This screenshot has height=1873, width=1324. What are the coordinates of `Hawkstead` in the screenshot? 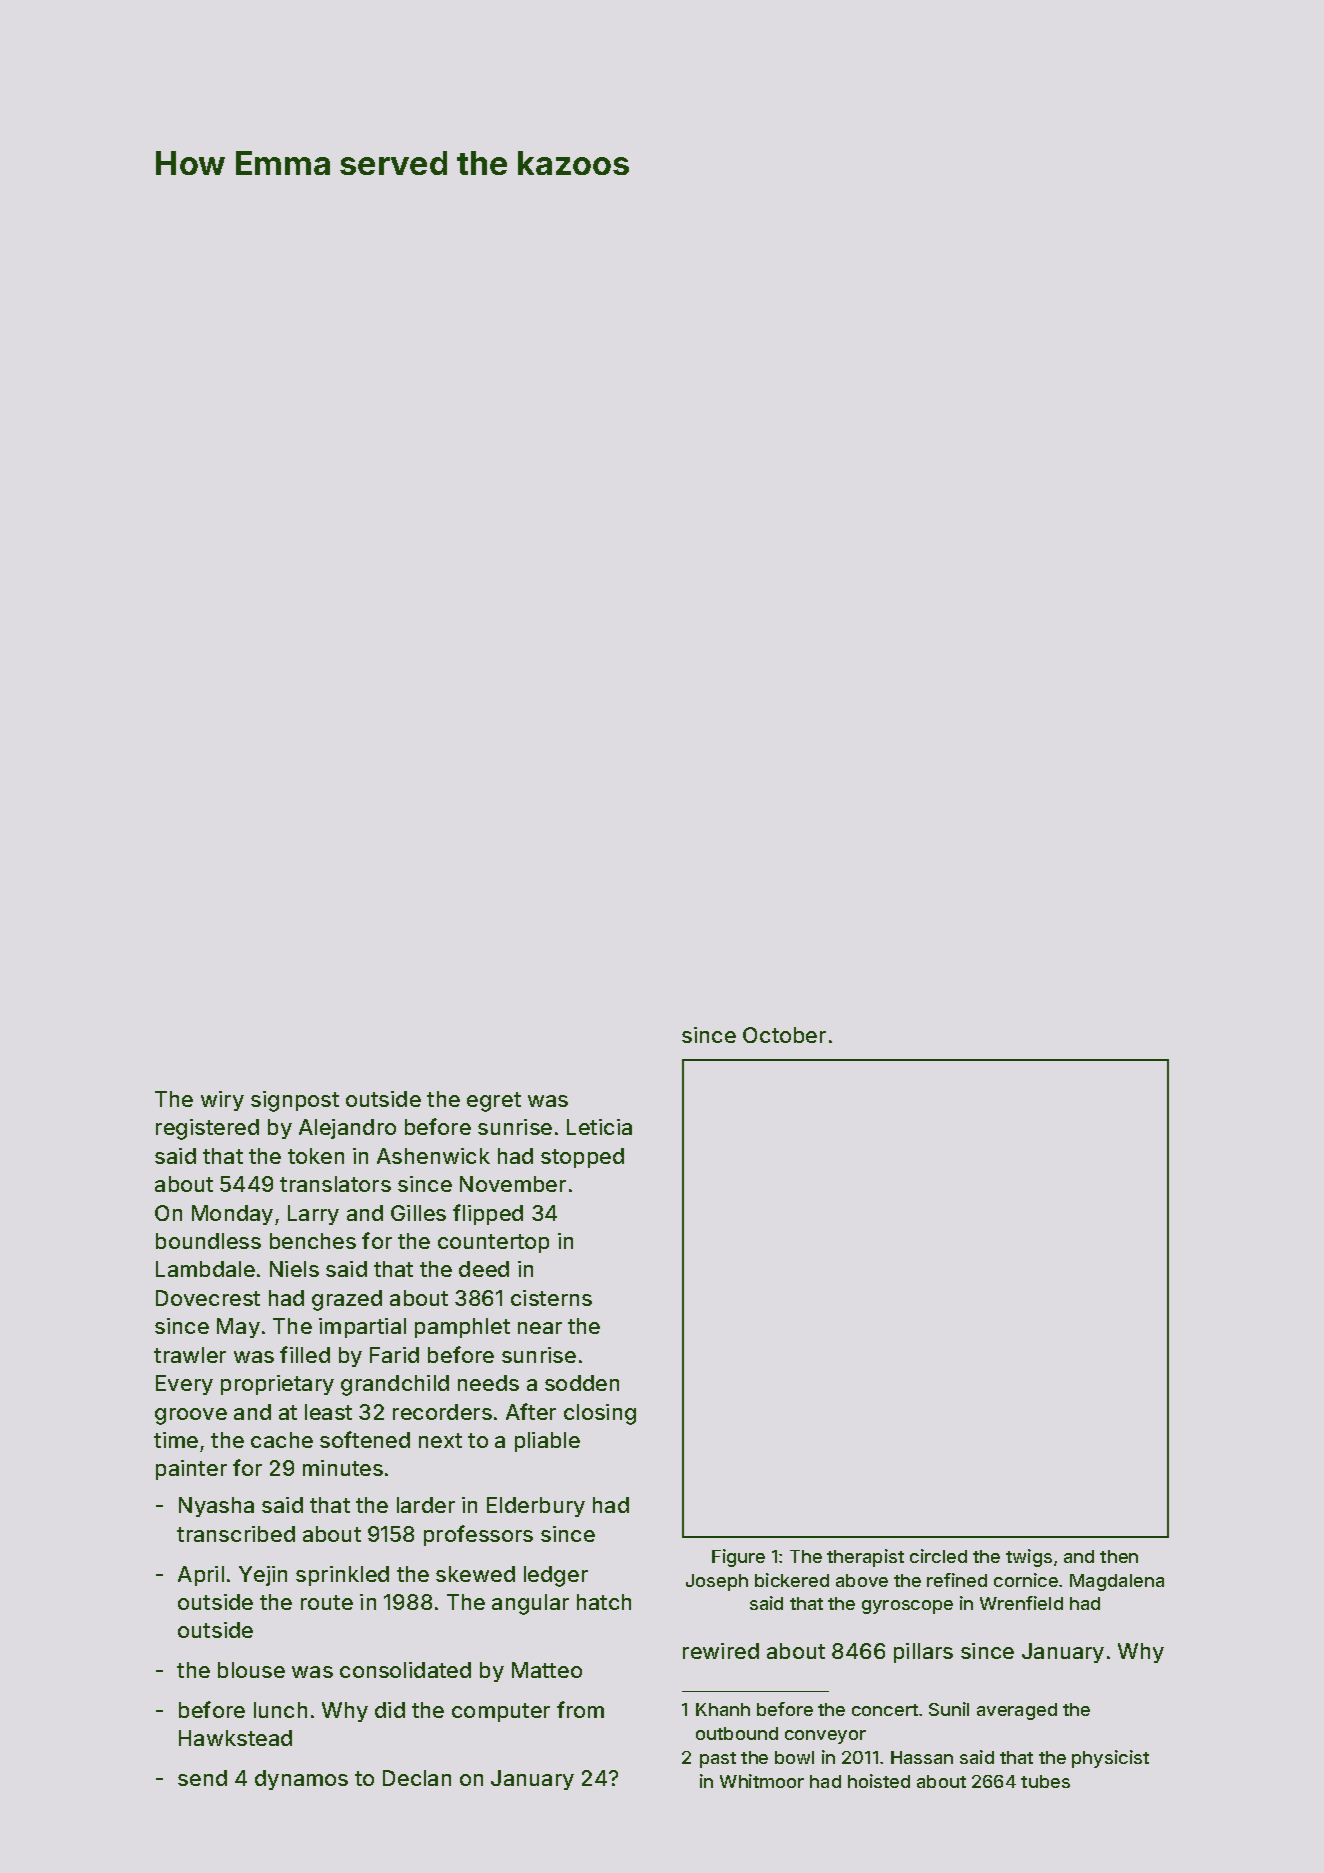 It's located at (235, 1738).
